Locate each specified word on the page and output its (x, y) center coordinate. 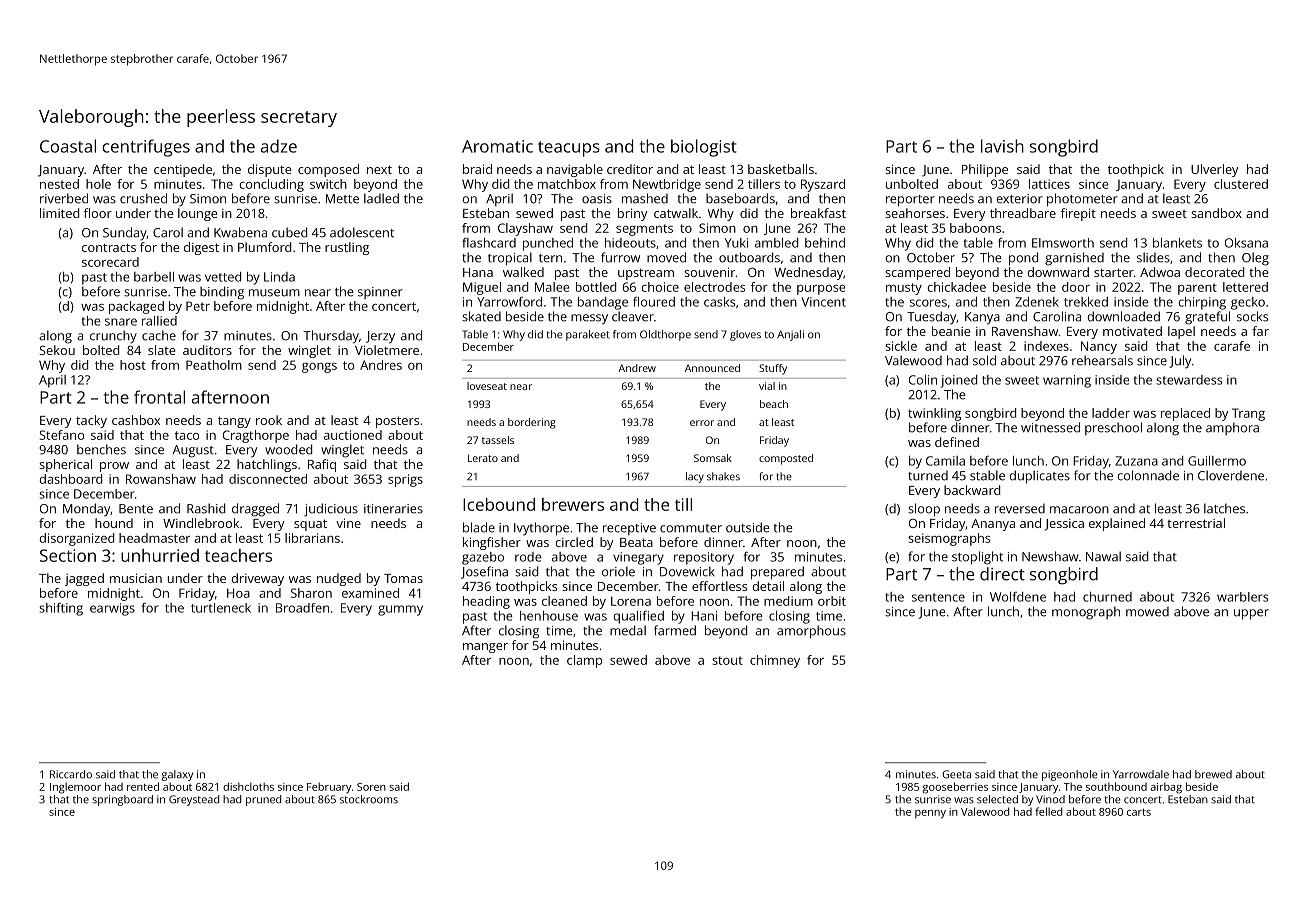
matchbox (567, 184)
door (1076, 287)
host (133, 365)
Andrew (637, 368)
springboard (122, 800)
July (1180, 362)
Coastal (68, 146)
